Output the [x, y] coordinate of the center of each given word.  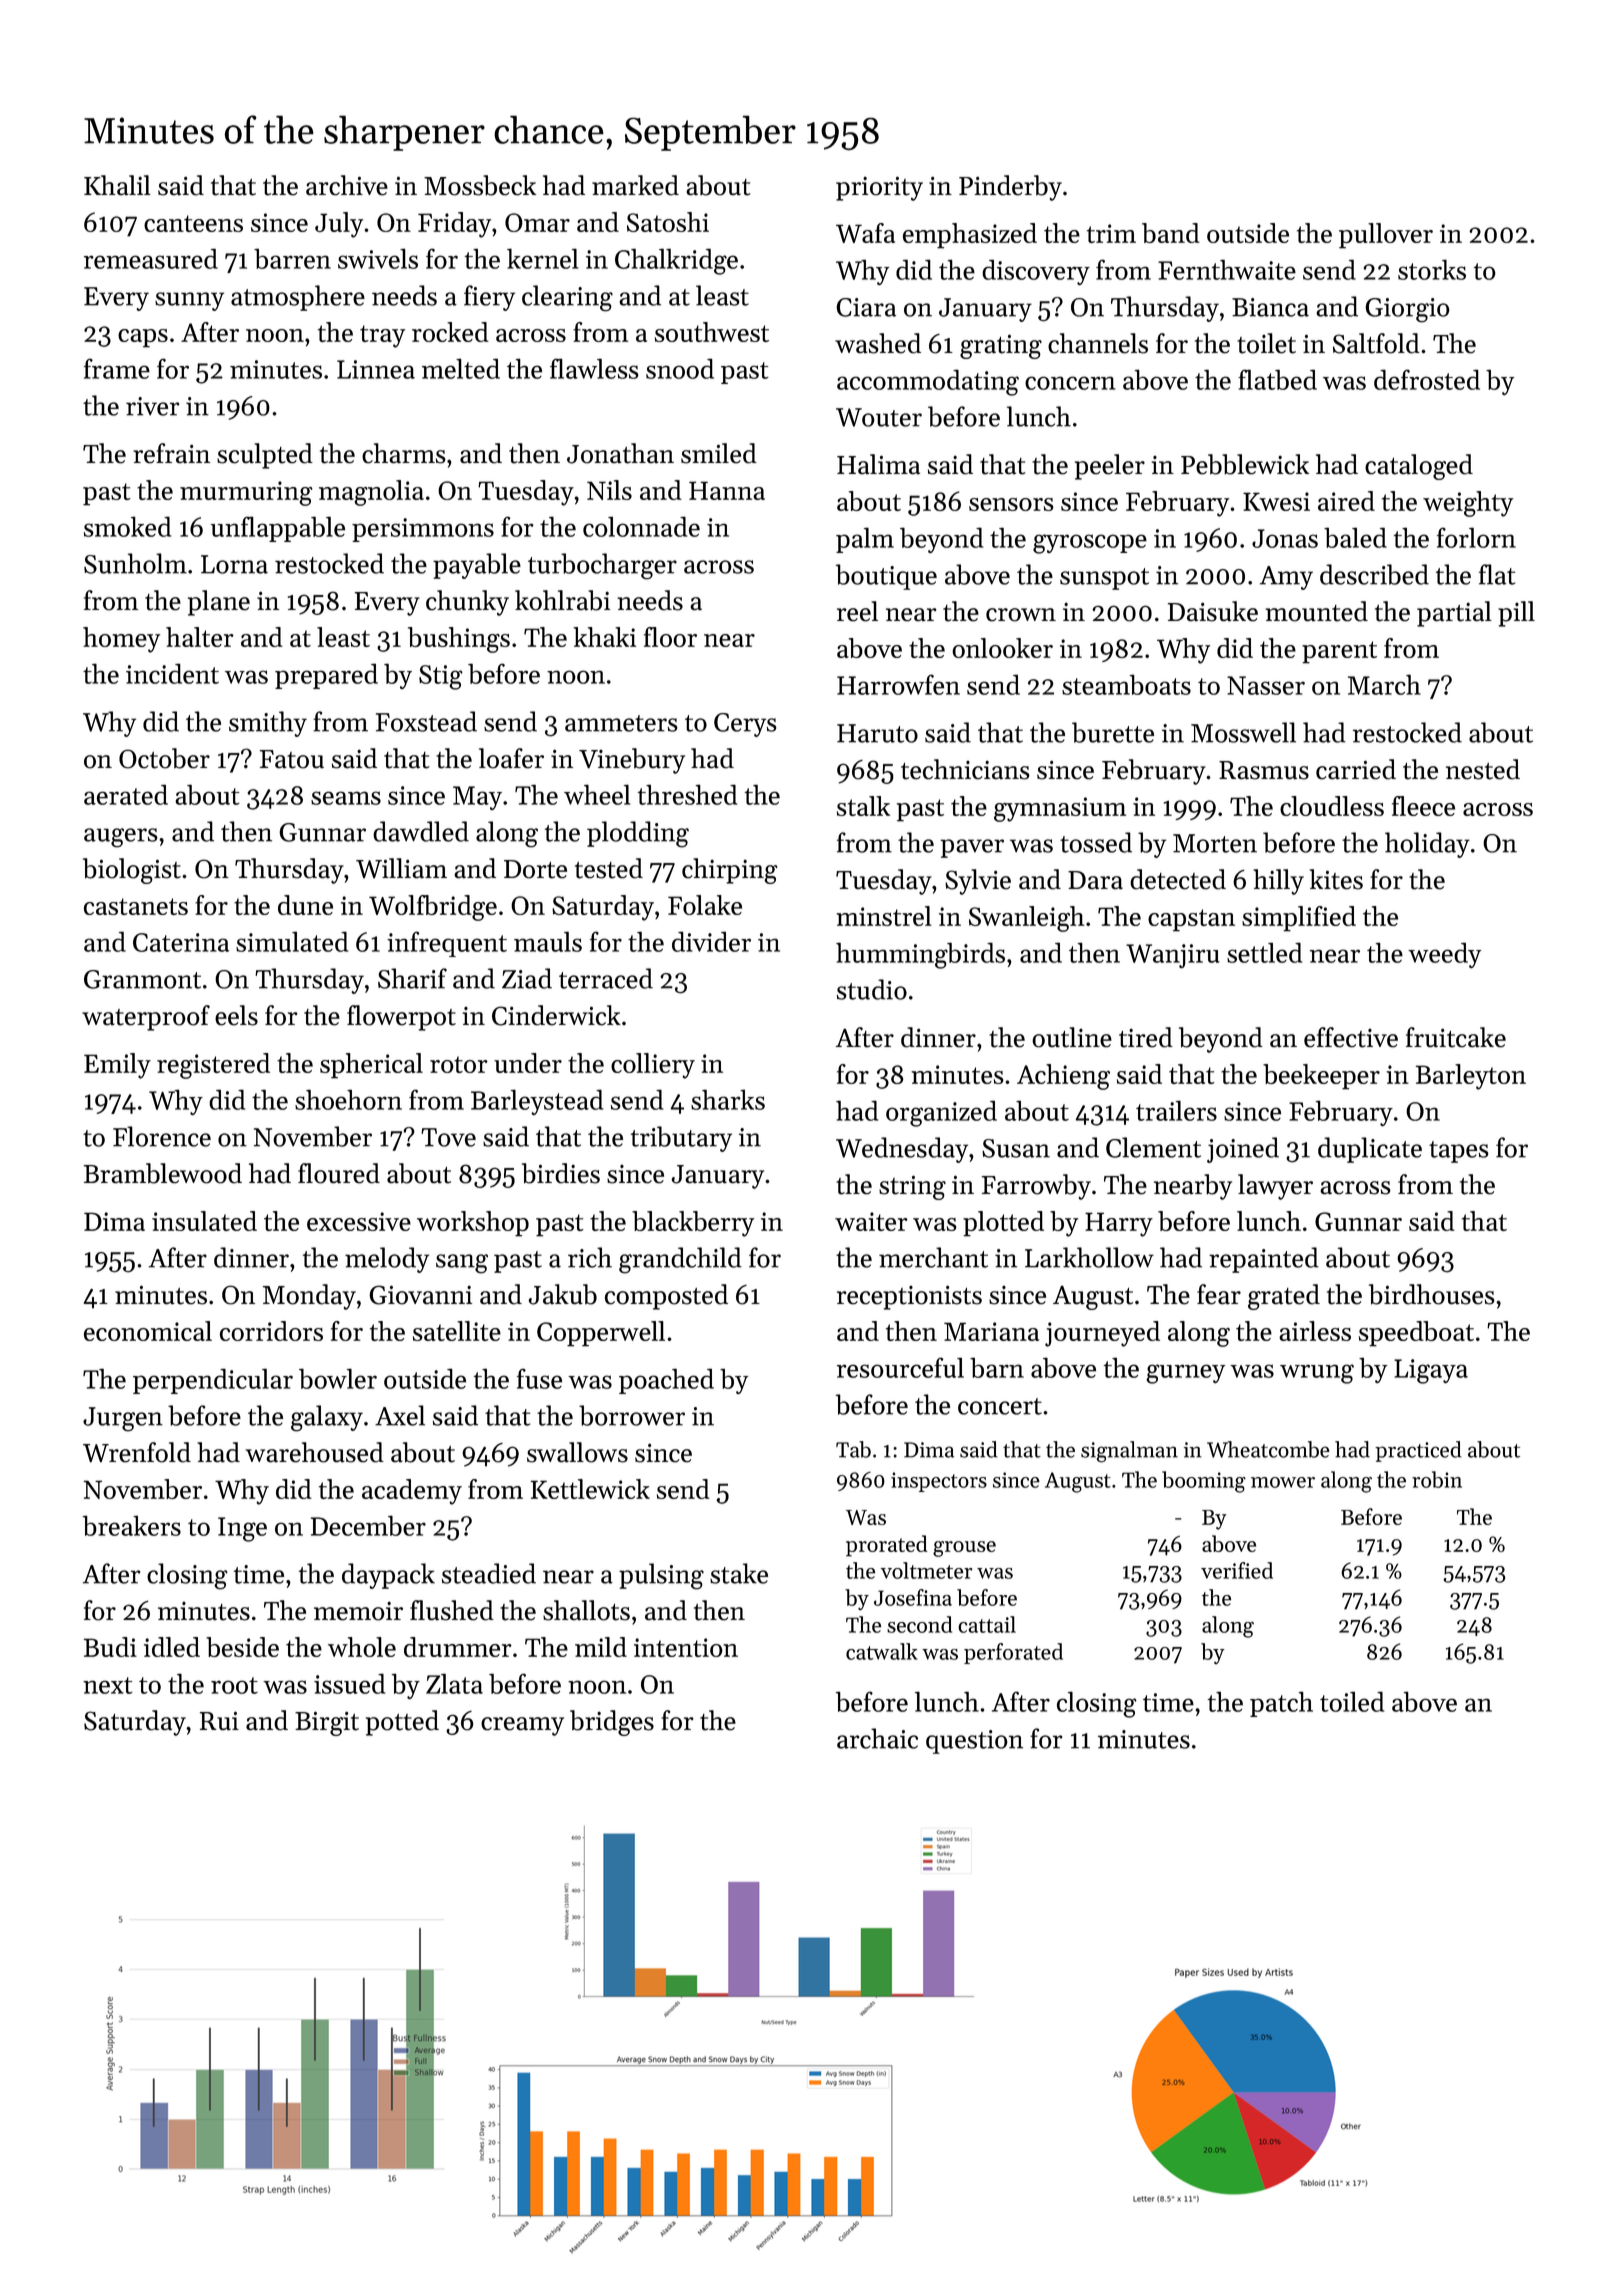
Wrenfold [137, 1452]
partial [1454, 614]
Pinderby [1010, 188]
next [108, 1685]
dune [305, 905]
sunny [189, 301]
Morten [1215, 843]
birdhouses [1432, 1294]
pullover [1386, 236]
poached [666, 1381]
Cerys [745, 725]
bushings [459, 640]
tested [609, 868]
